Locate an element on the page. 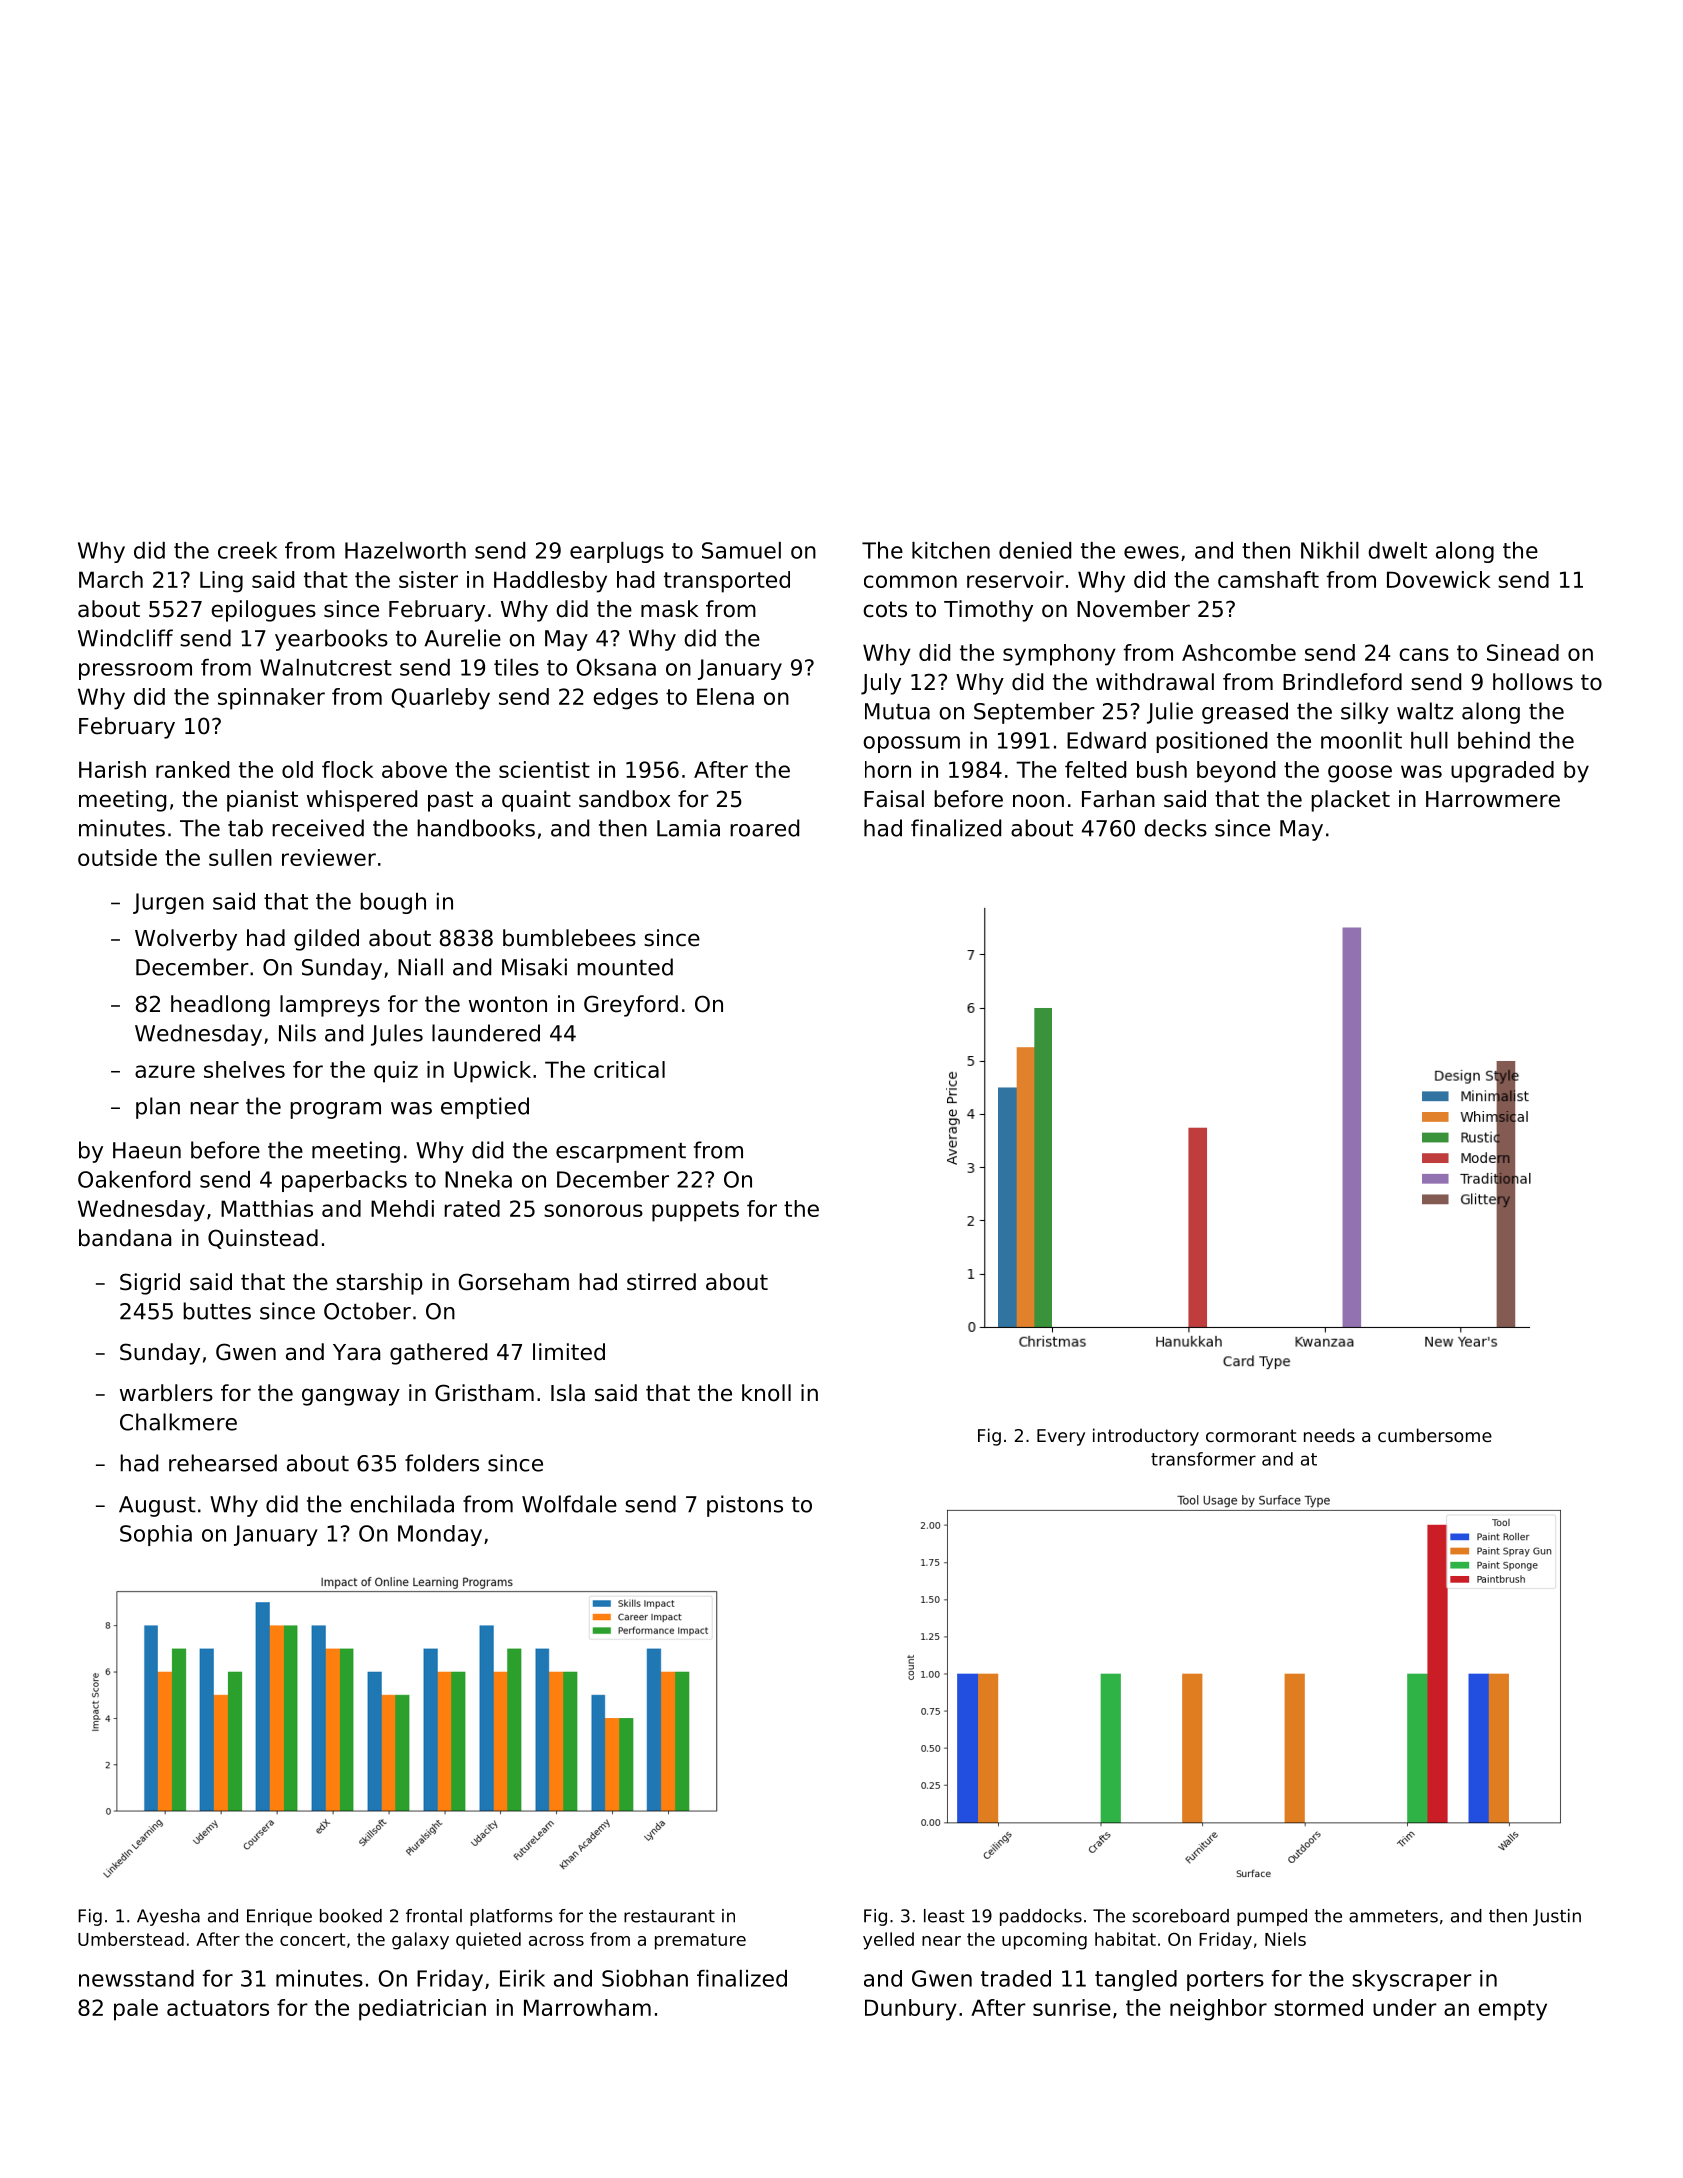  limited is located at coordinates (569, 1352).
